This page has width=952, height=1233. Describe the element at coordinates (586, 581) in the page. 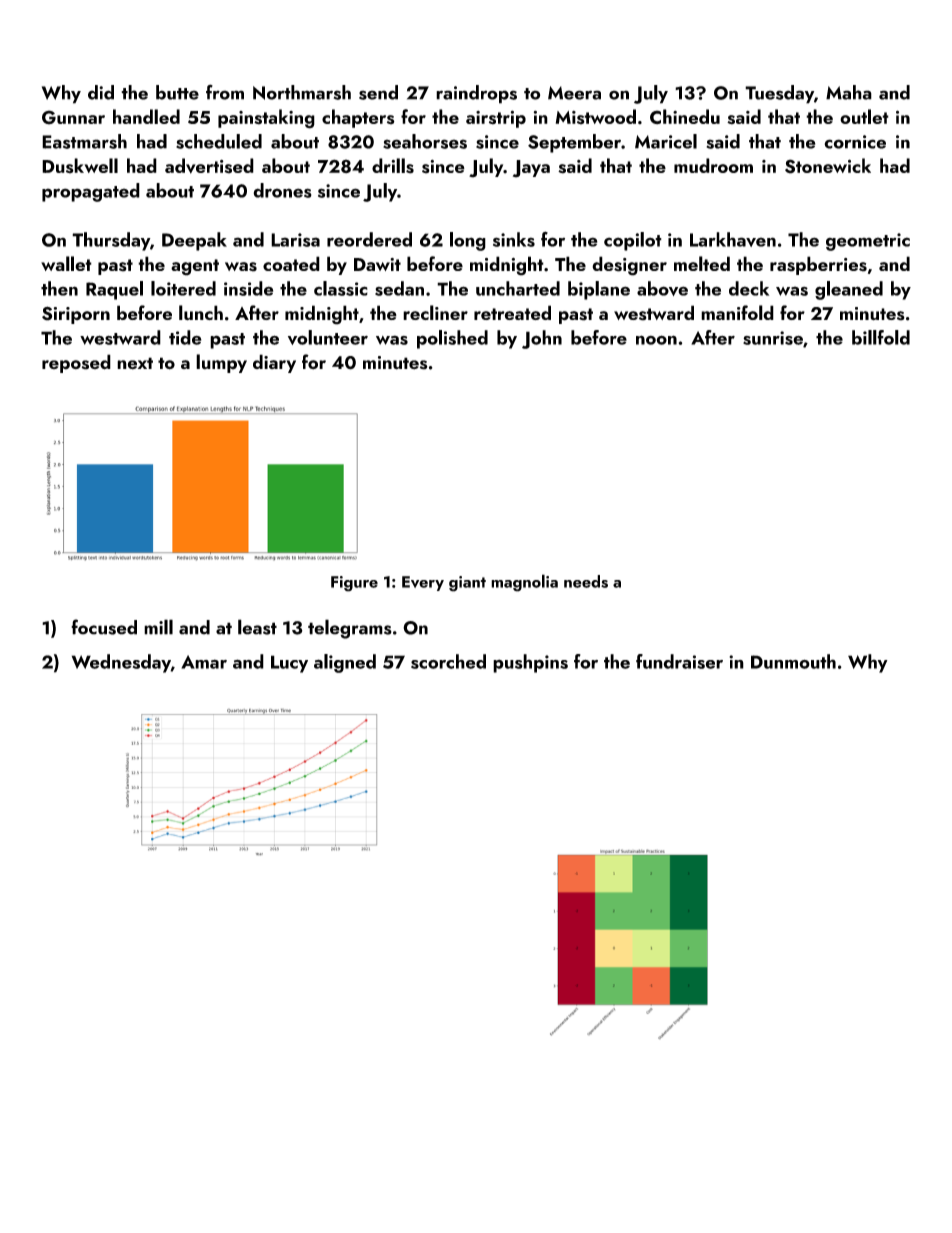

I see `needs` at that location.
